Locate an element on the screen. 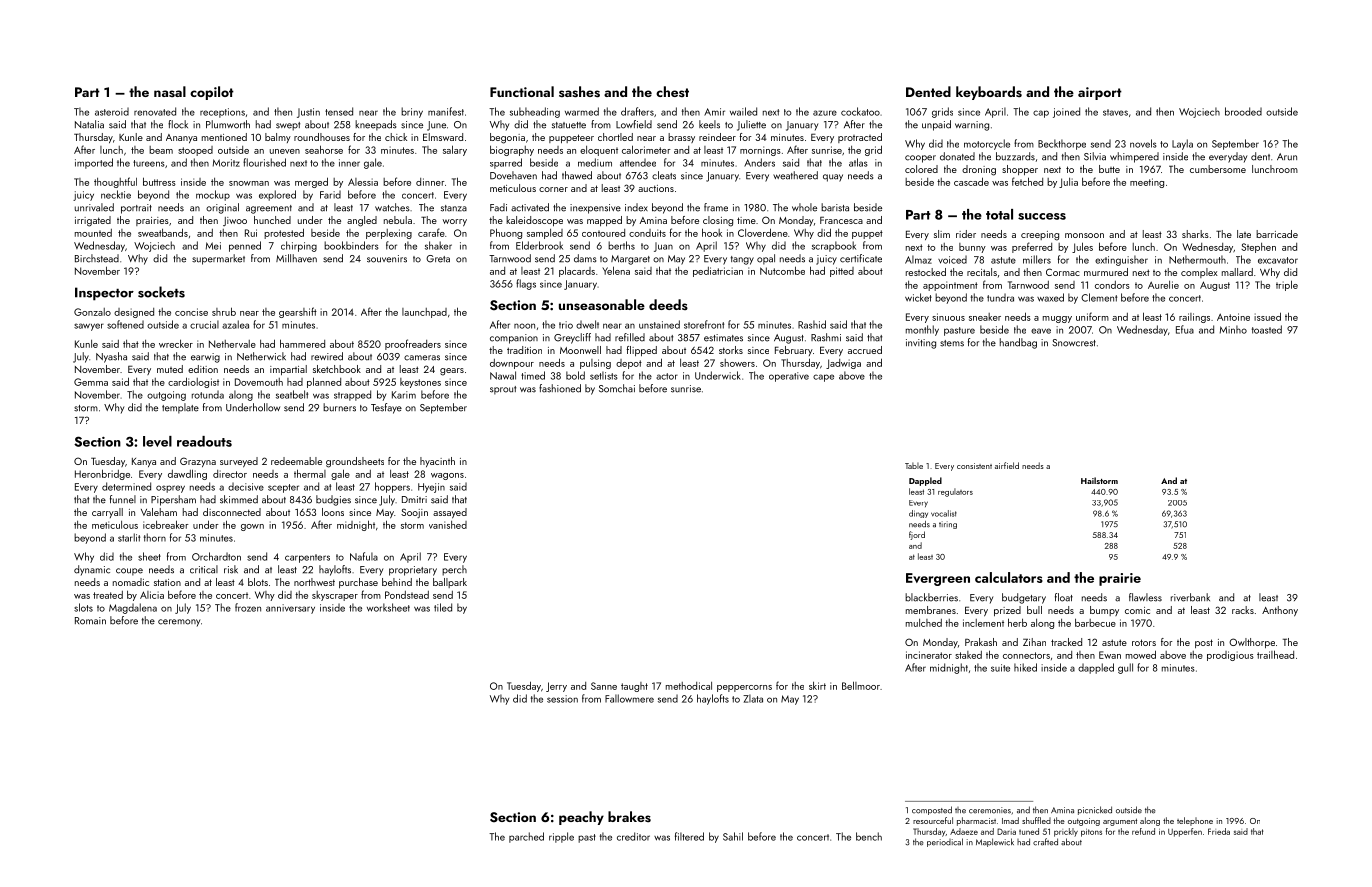 The height and width of the screenshot is (887, 1372). meeting is located at coordinates (1147, 183).
